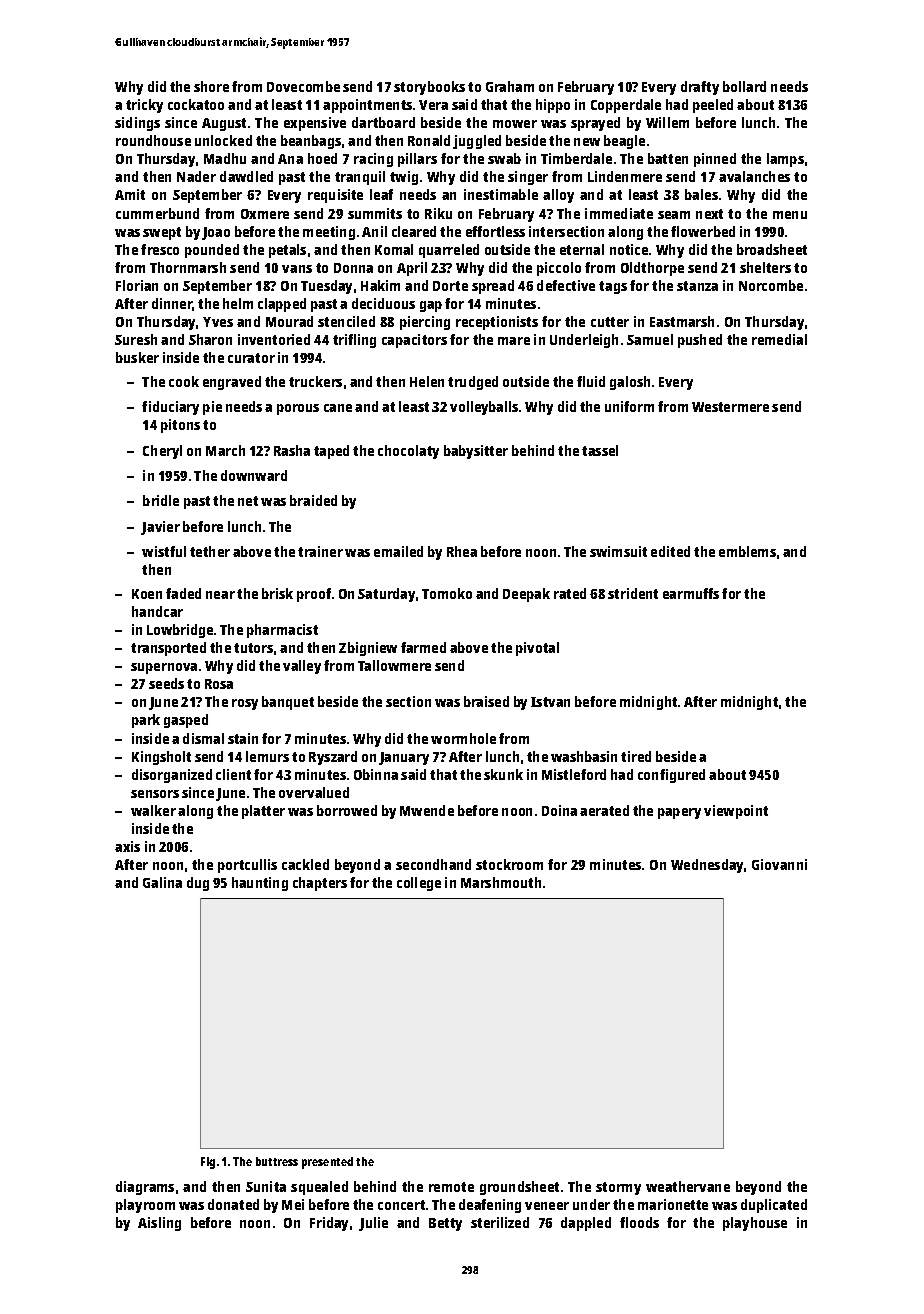 This screenshot has height=1314, width=924. I want to click on earmuffs, so click(691, 593).
